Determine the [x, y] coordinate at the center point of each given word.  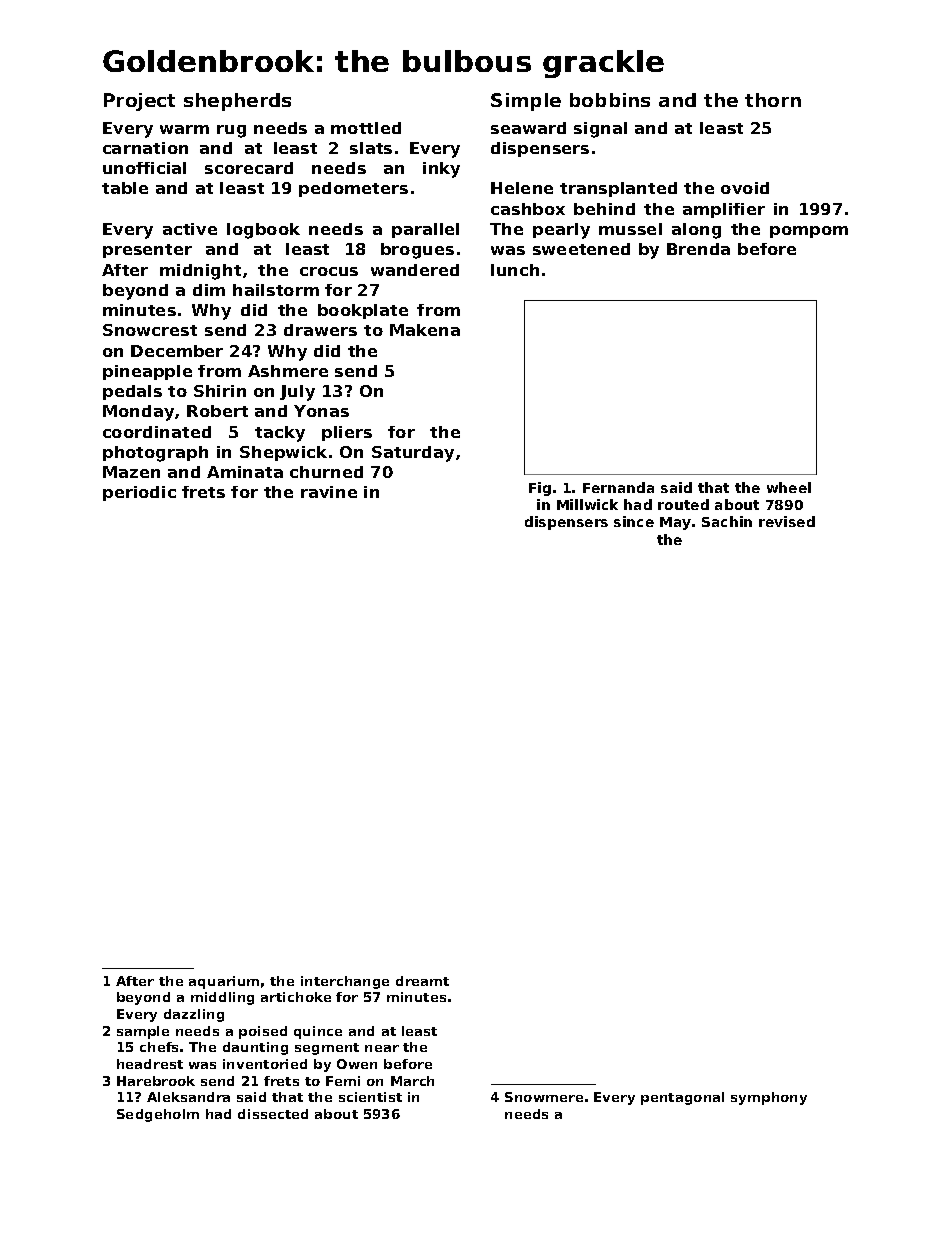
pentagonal [682, 1098]
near [382, 1048]
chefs [159, 1047]
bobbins [610, 100]
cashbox [528, 209]
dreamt [422, 981]
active [190, 229]
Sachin [727, 521]
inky [441, 170]
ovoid [745, 188]
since [634, 521]
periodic [139, 493]
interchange [345, 982]
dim [209, 290]
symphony [769, 1098]
